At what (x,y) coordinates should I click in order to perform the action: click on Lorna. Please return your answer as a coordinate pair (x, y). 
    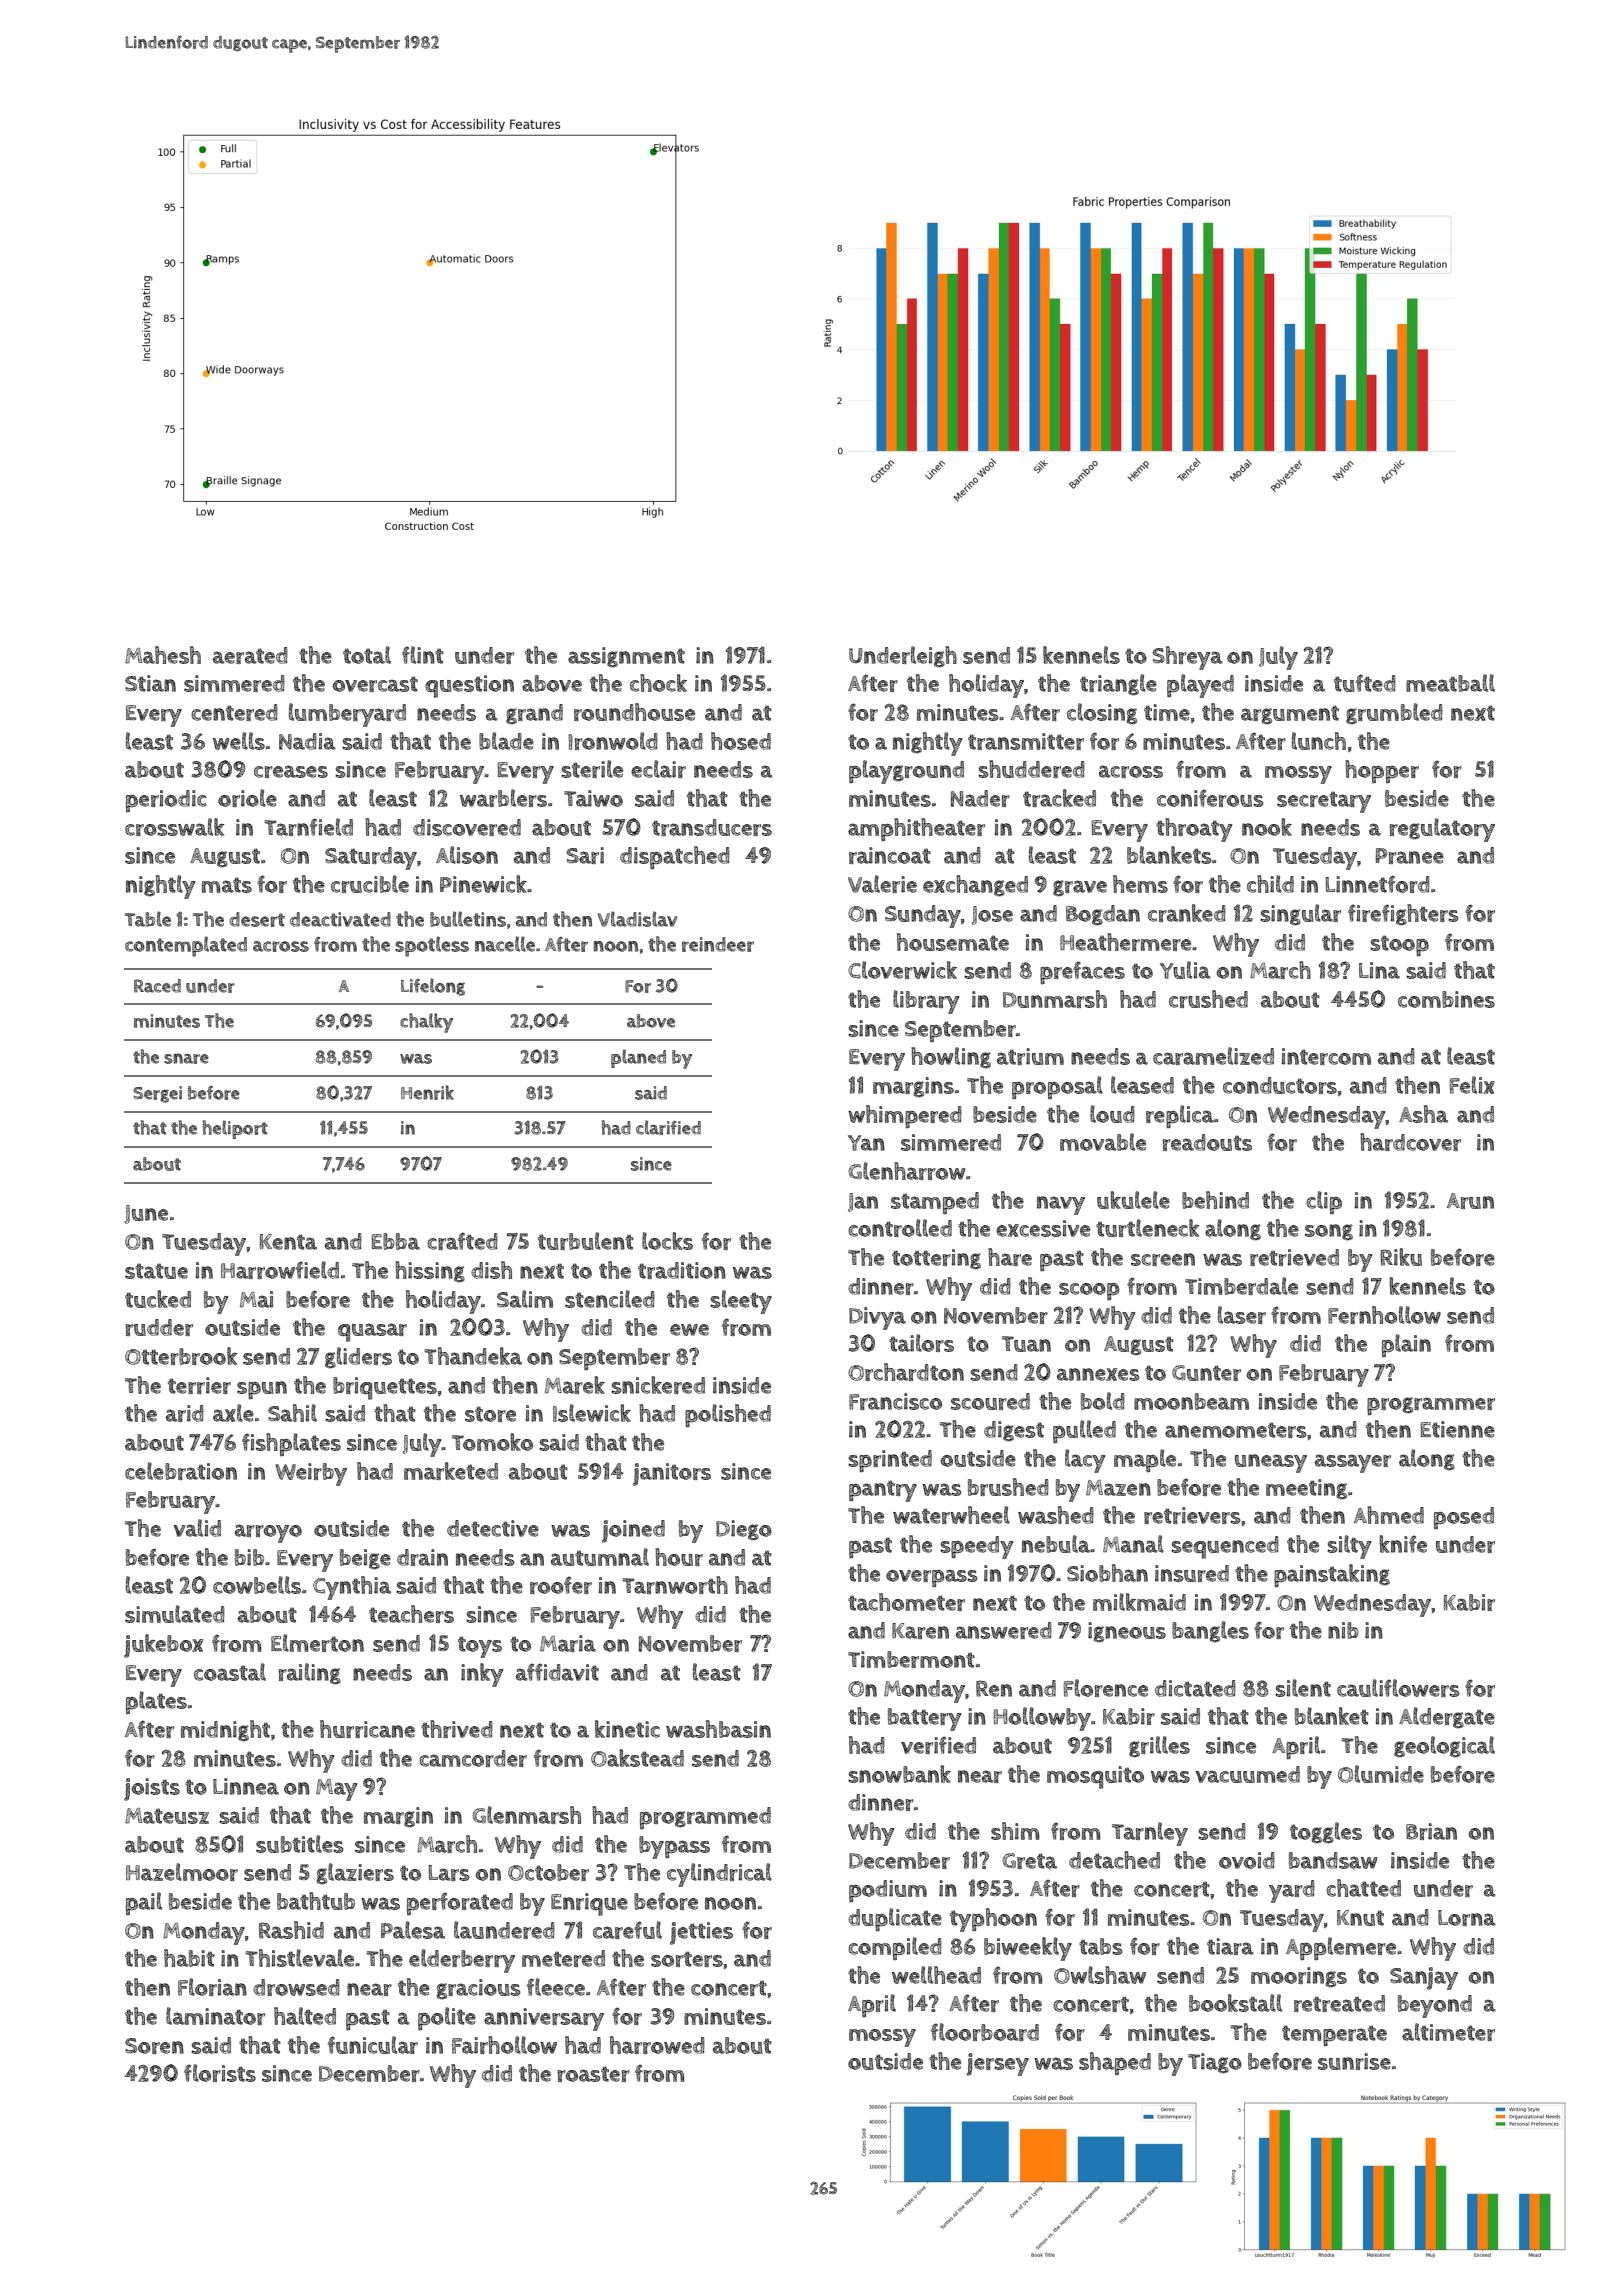
    Looking at the image, I should click on (1467, 1918).
